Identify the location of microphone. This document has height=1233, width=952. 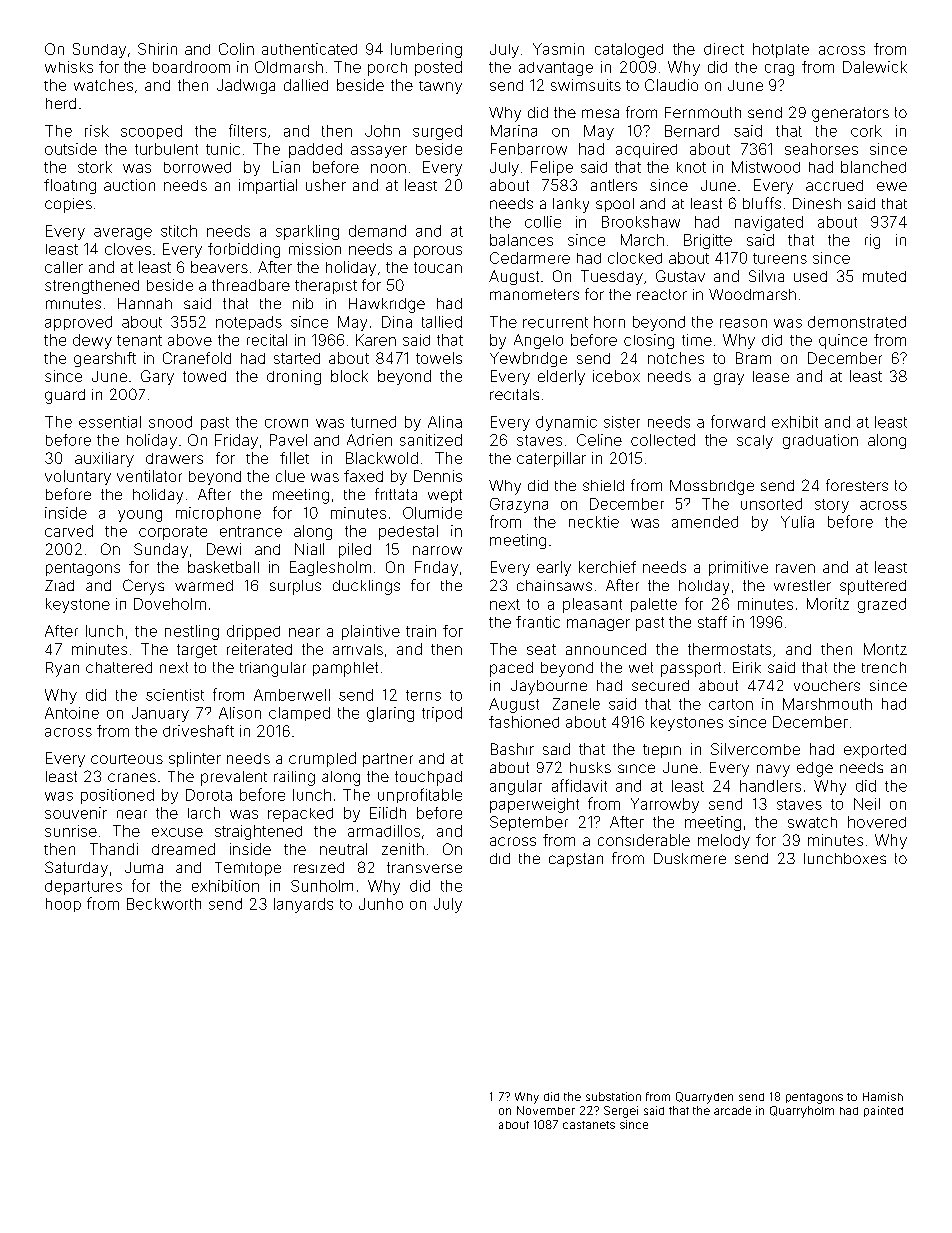
(218, 514).
